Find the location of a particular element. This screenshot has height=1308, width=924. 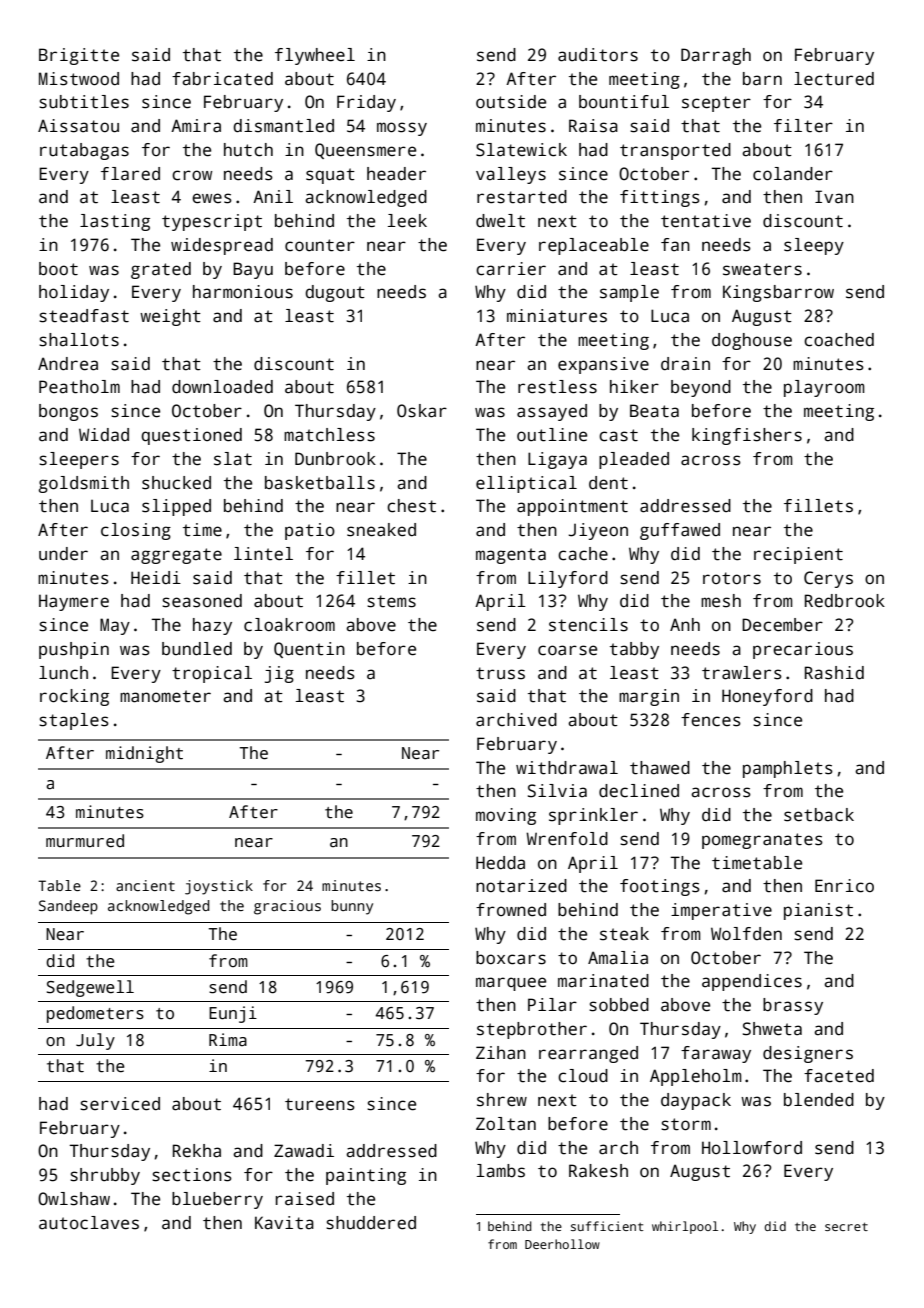

under is located at coordinates (63, 554).
